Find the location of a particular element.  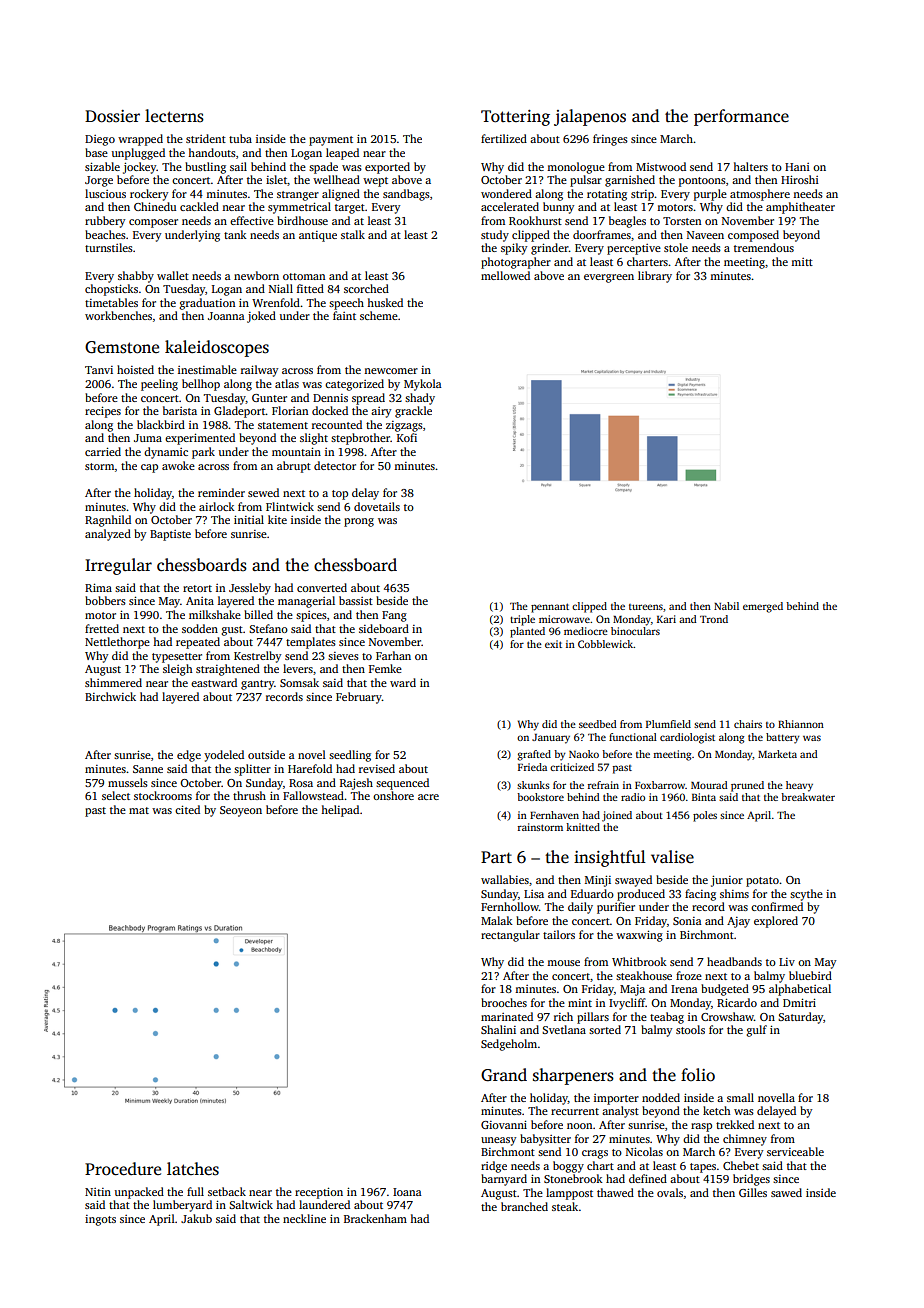

Tottering is located at coordinates (515, 118).
